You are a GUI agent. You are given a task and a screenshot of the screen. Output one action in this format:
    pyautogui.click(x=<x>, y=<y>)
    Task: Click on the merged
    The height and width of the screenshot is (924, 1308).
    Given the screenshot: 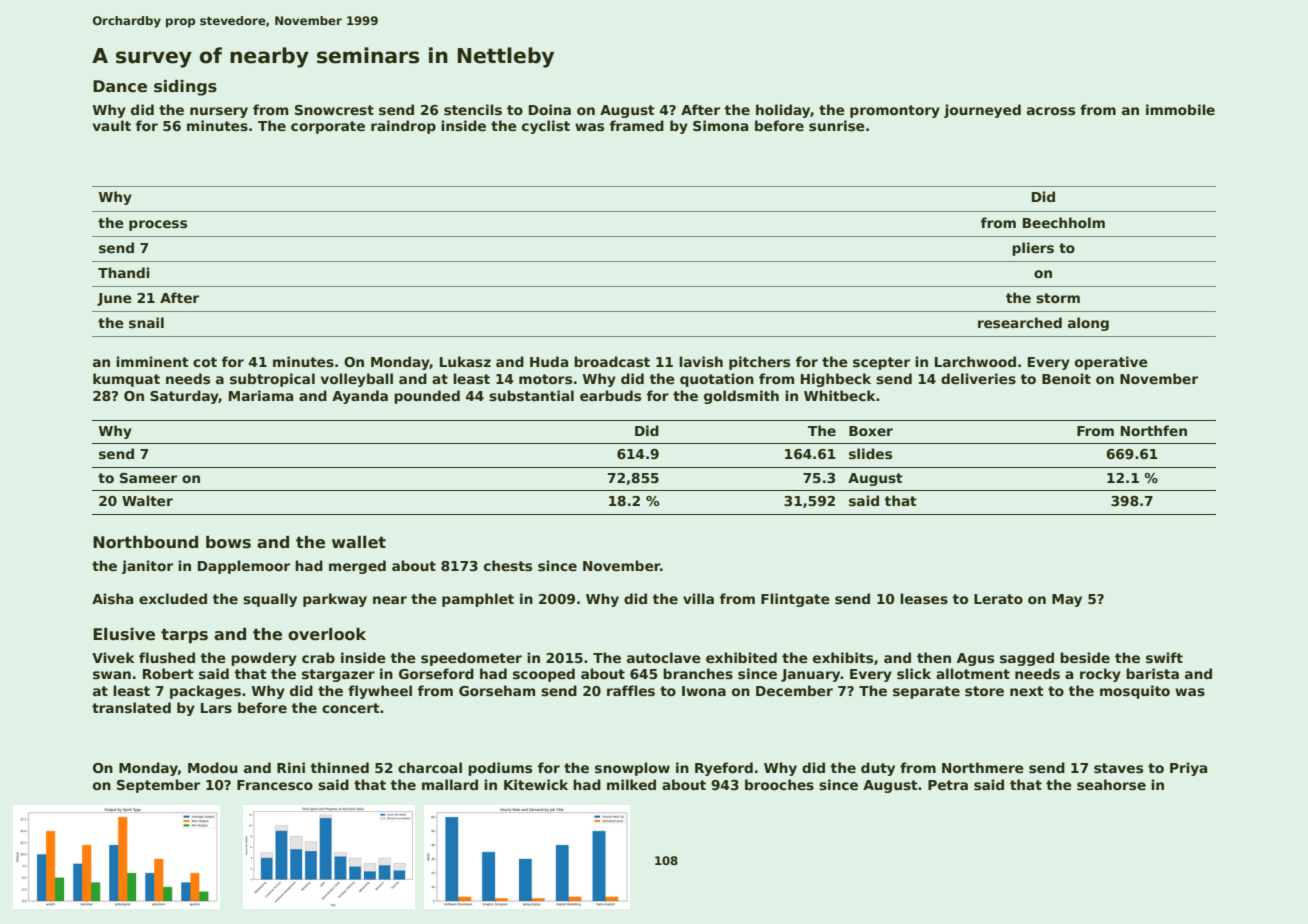 What is the action you would take?
    pyautogui.click(x=357, y=567)
